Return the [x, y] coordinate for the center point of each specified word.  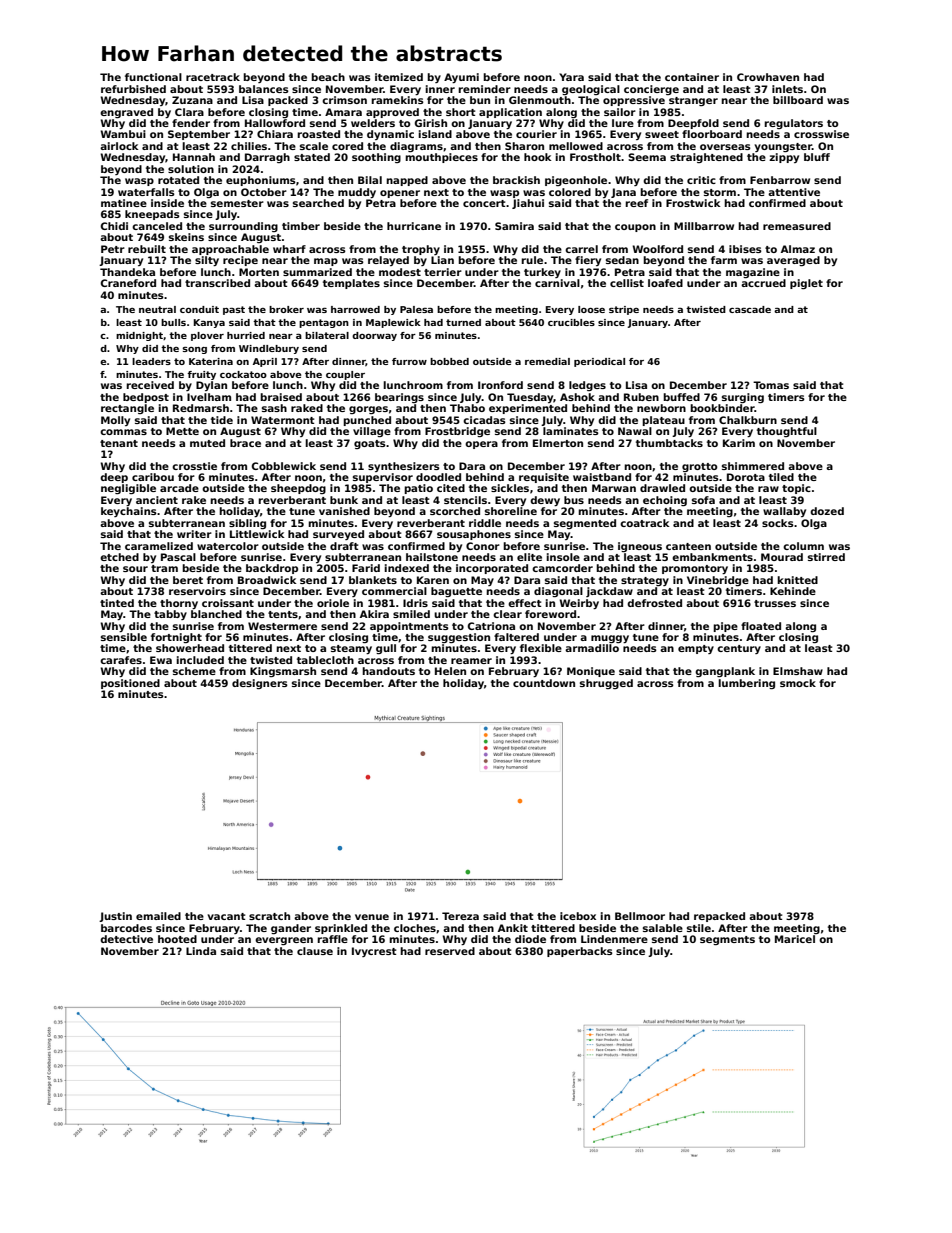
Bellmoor [640, 916]
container [692, 77]
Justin [115, 917]
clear [507, 614]
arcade [179, 488]
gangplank [725, 672]
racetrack [213, 77]
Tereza [460, 916]
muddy [357, 193]
